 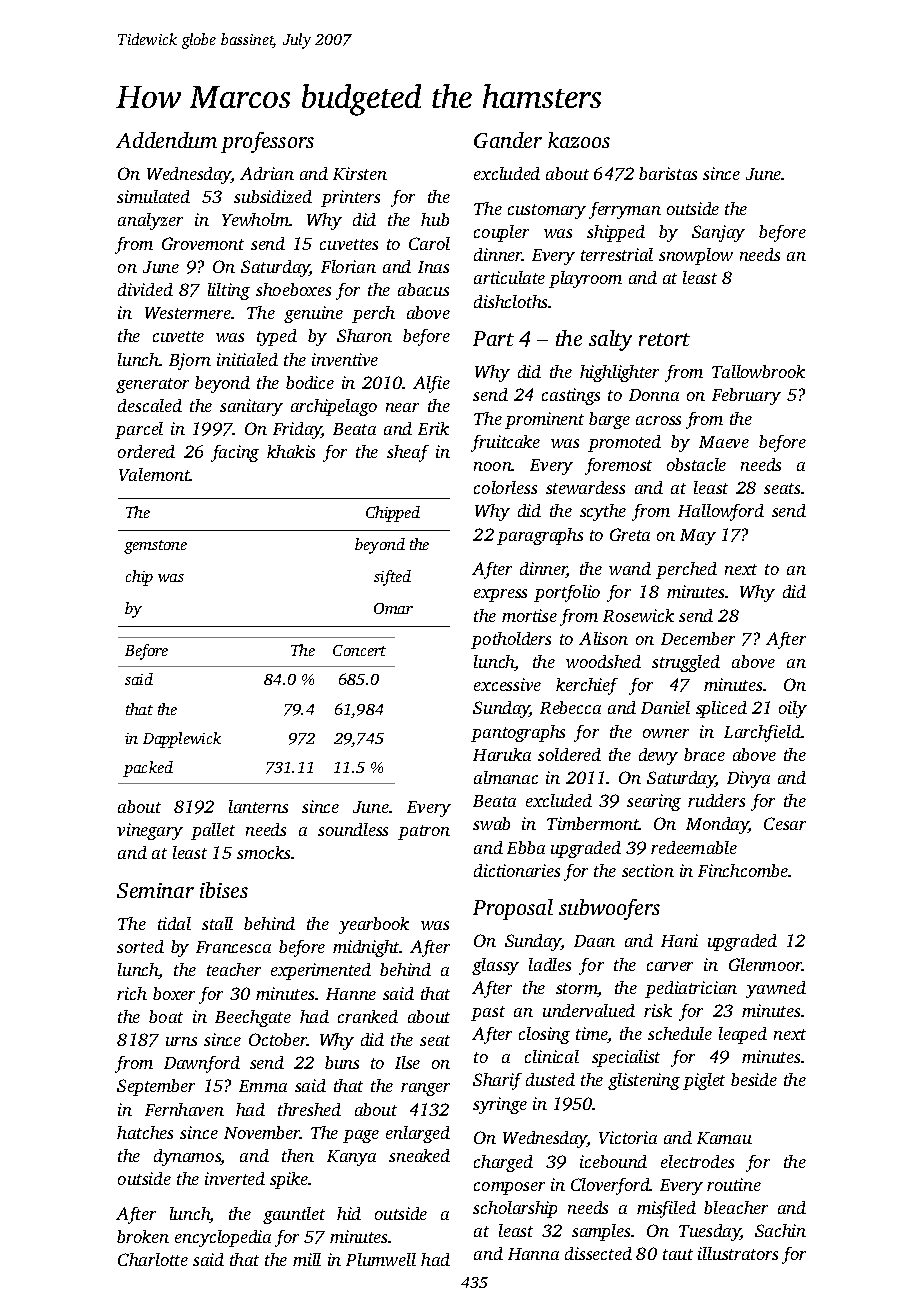 I want to click on professors, so click(x=267, y=142).
